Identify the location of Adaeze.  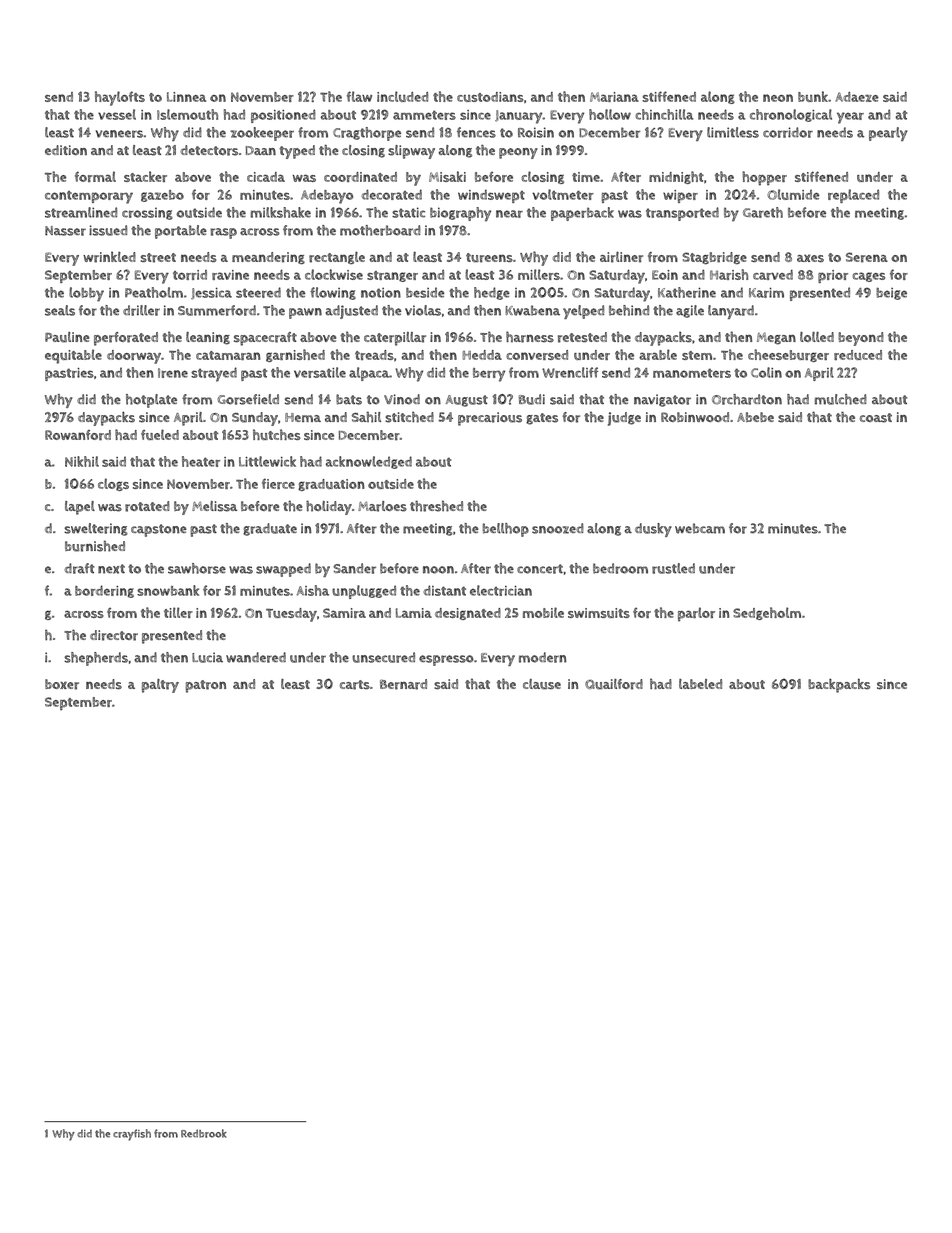
(857, 97).
